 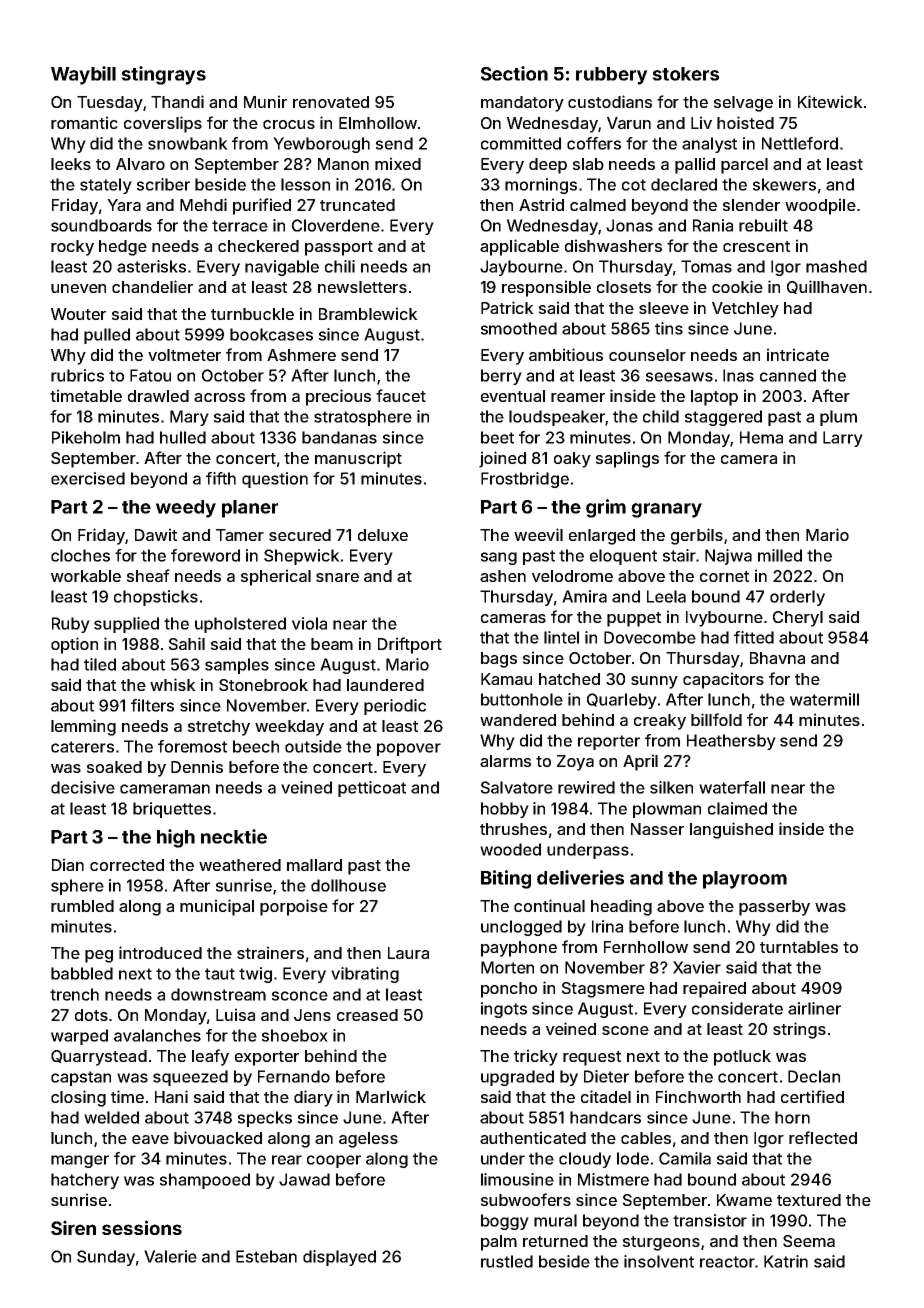 I want to click on stokers, so click(x=685, y=74).
